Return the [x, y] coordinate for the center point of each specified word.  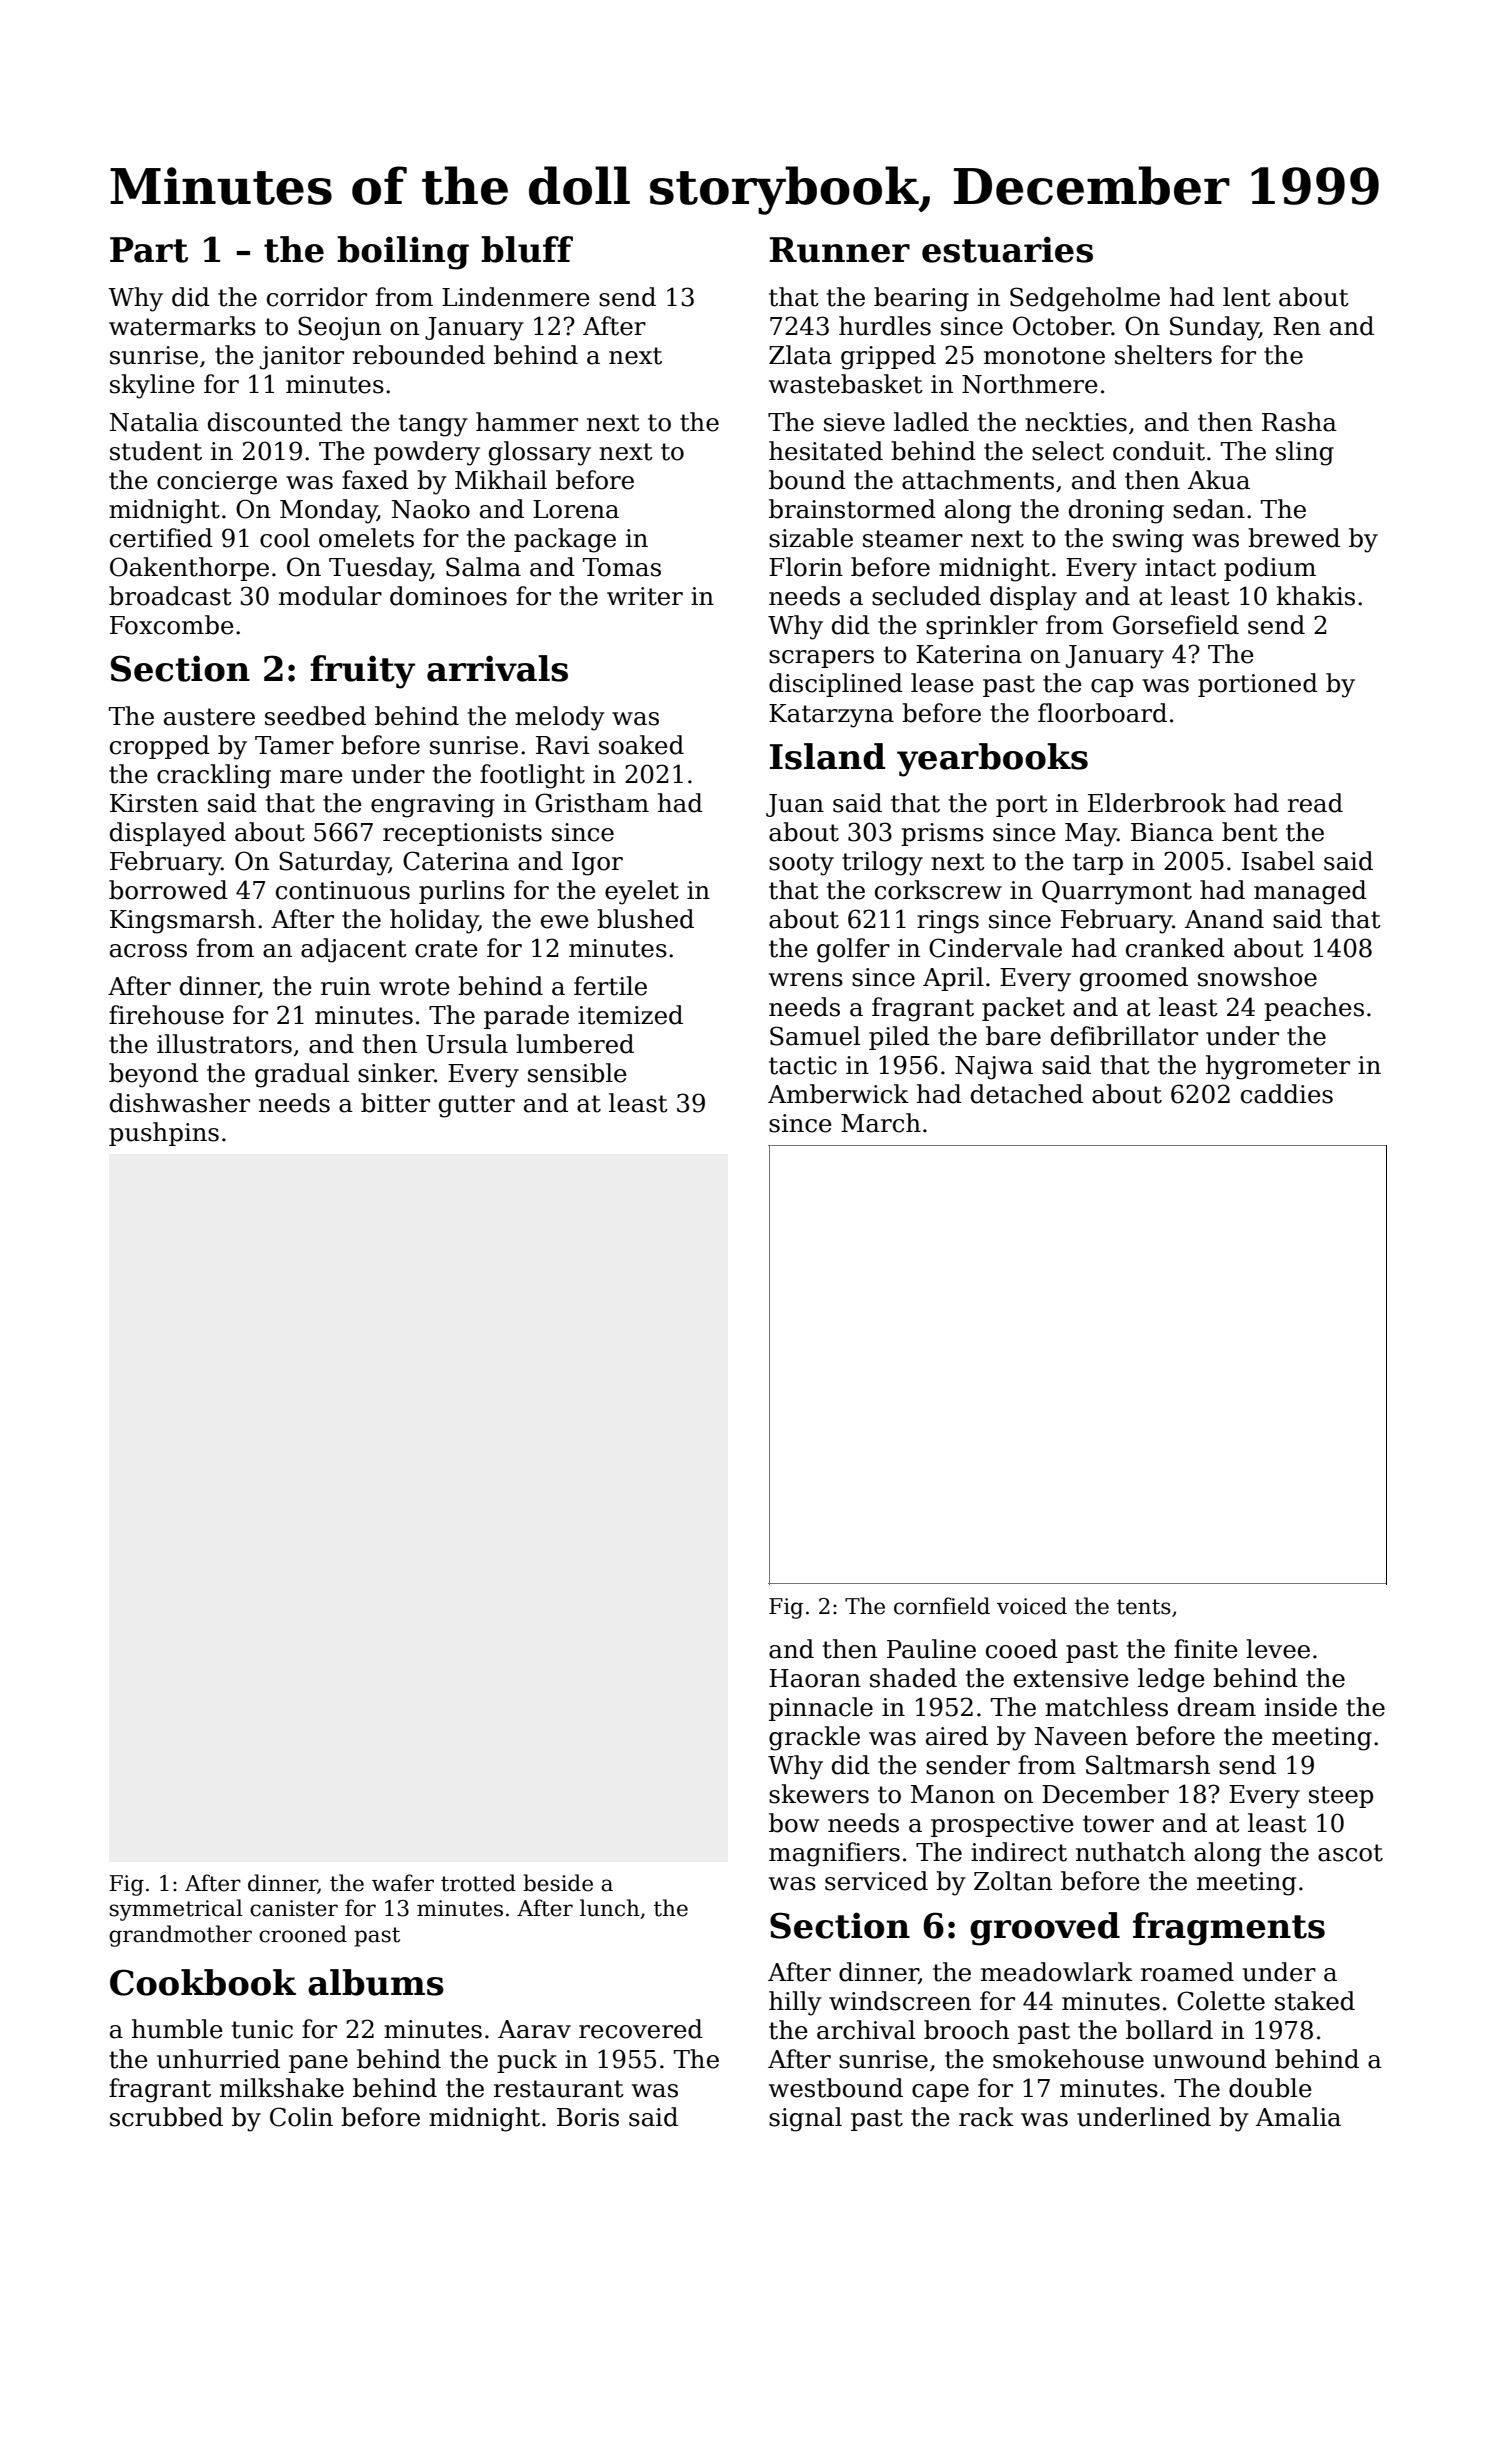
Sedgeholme [1085, 299]
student [156, 451]
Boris [588, 2117]
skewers [819, 1794]
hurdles [885, 326]
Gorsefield [1176, 625]
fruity [362, 672]
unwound [1210, 2059]
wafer [403, 1883]
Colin [301, 2117]
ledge [1171, 1680]
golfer [853, 950]
